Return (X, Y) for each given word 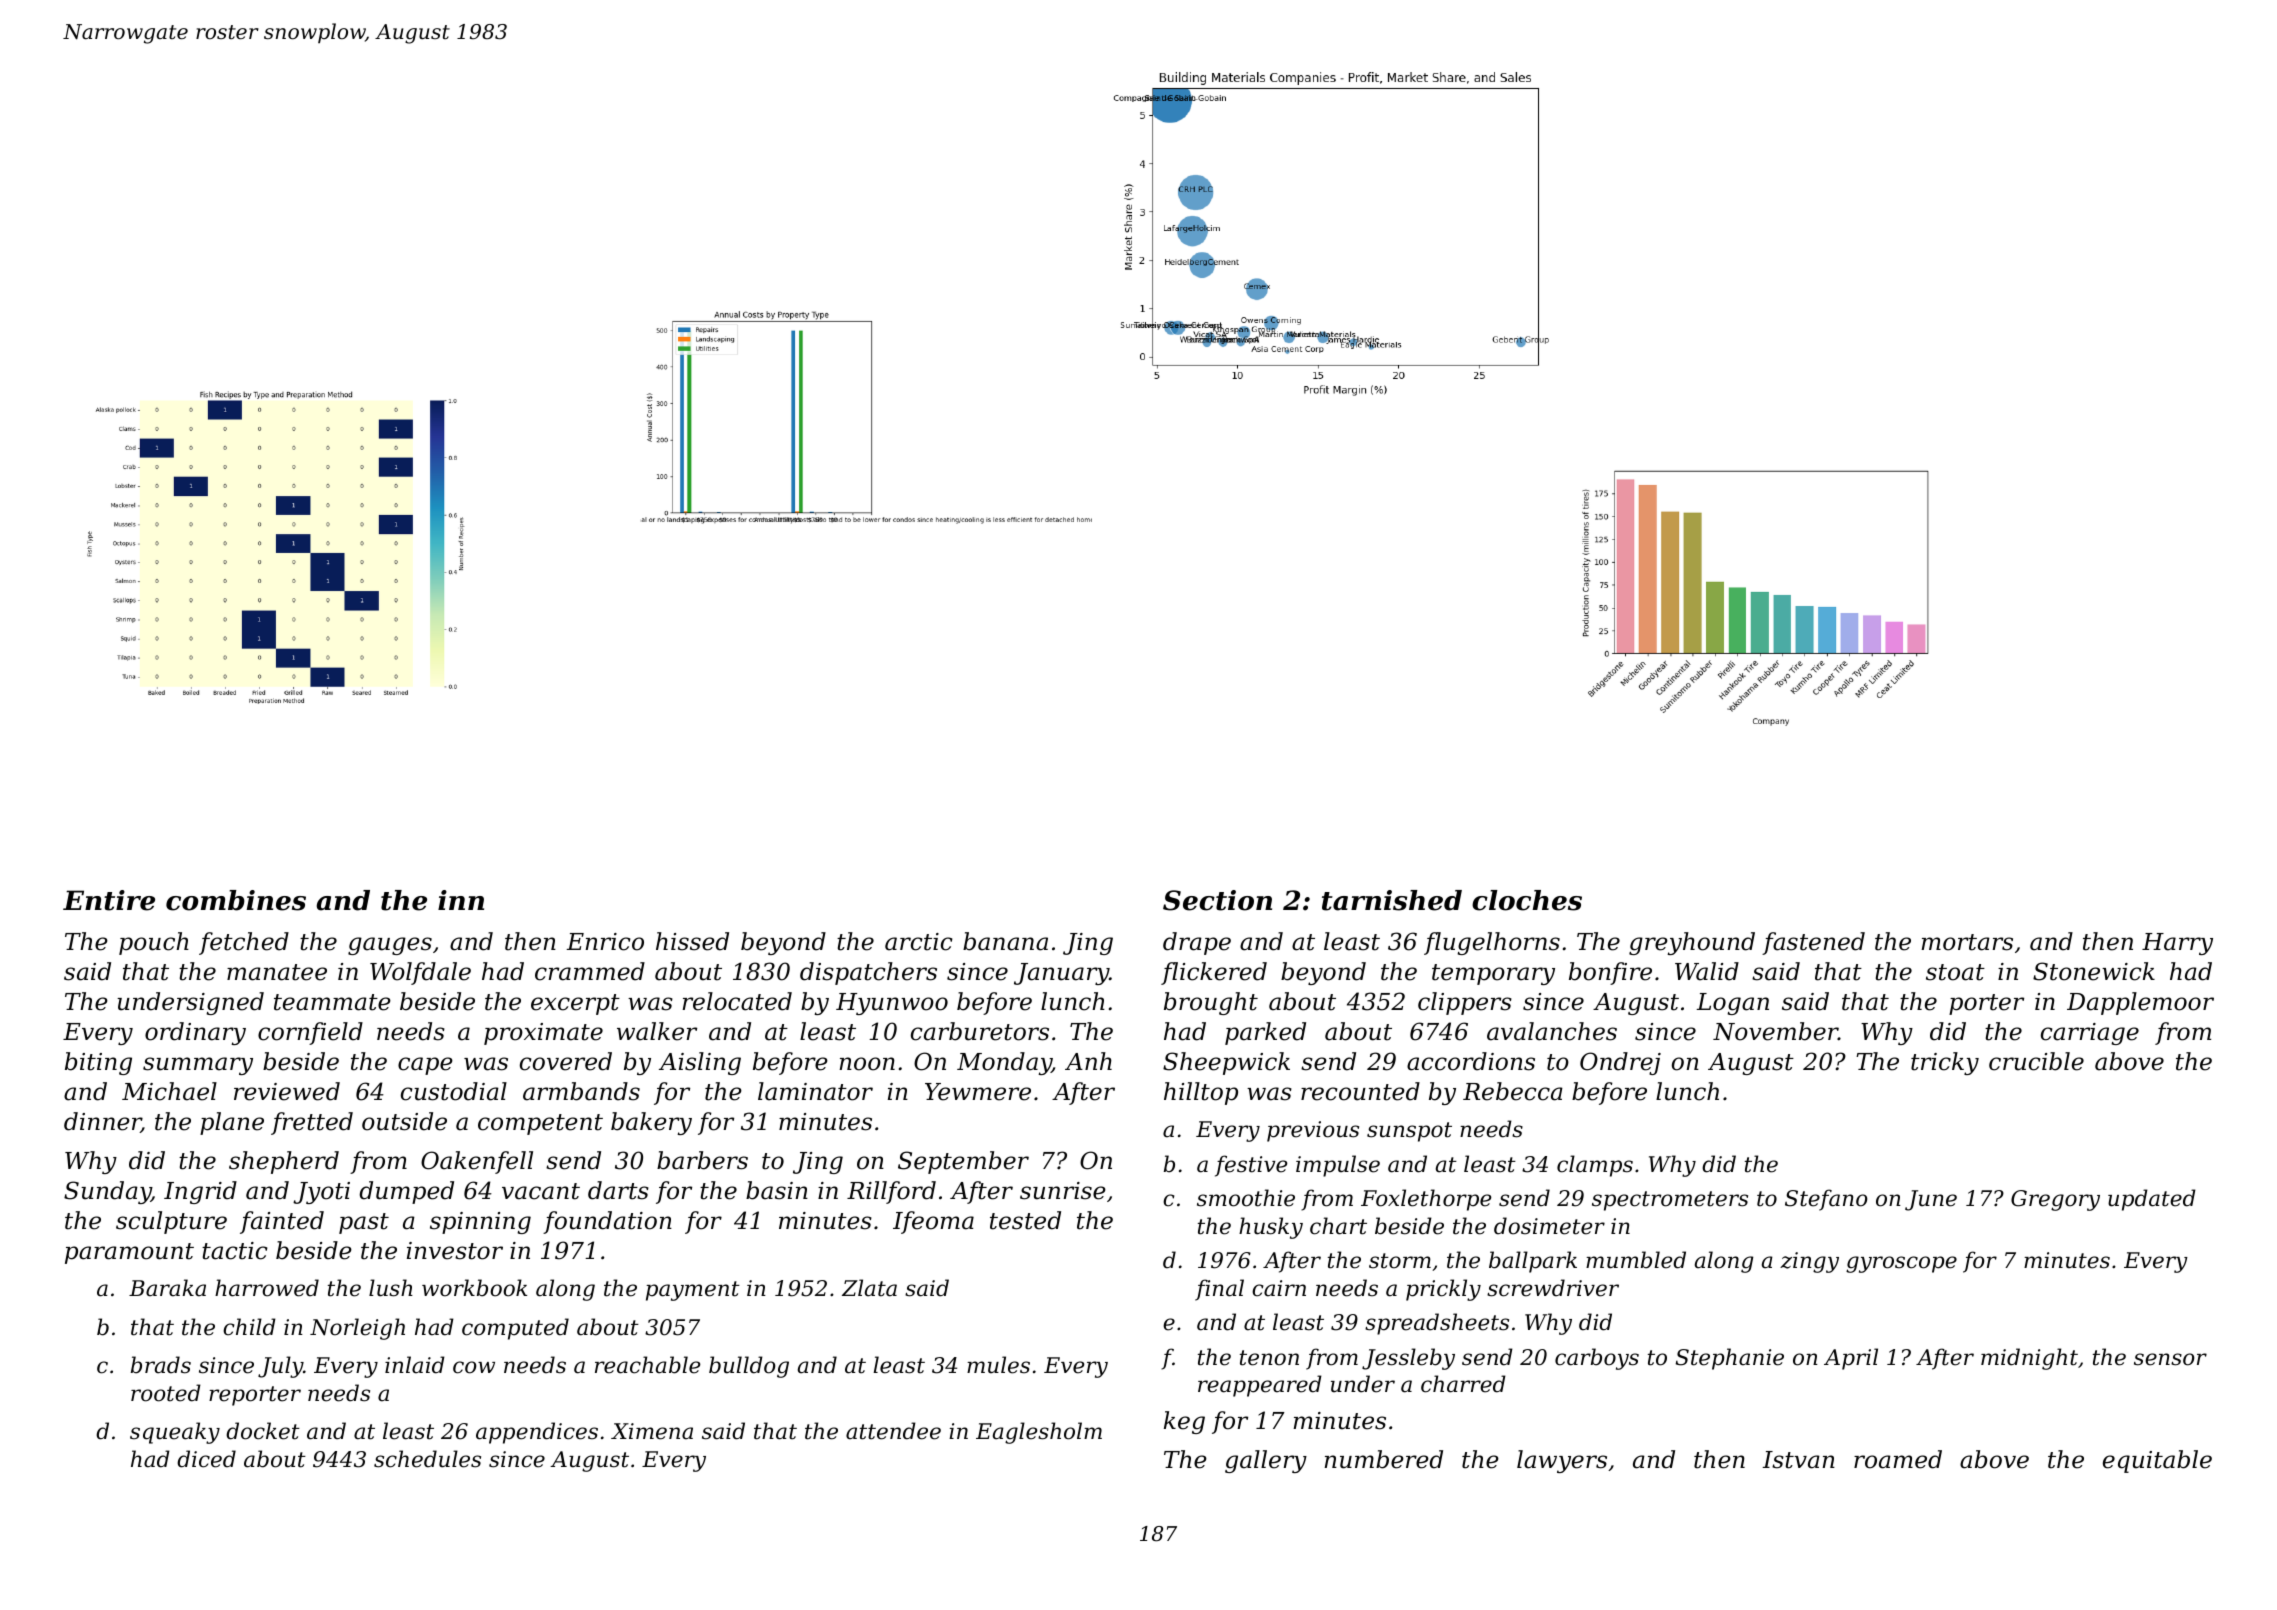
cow (474, 1367)
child (249, 1327)
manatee (277, 972)
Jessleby (1408, 1359)
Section (1217, 900)
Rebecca (1513, 1091)
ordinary (195, 1033)
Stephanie (1730, 1359)
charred (1463, 1384)
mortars (1967, 942)
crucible (2036, 1061)
